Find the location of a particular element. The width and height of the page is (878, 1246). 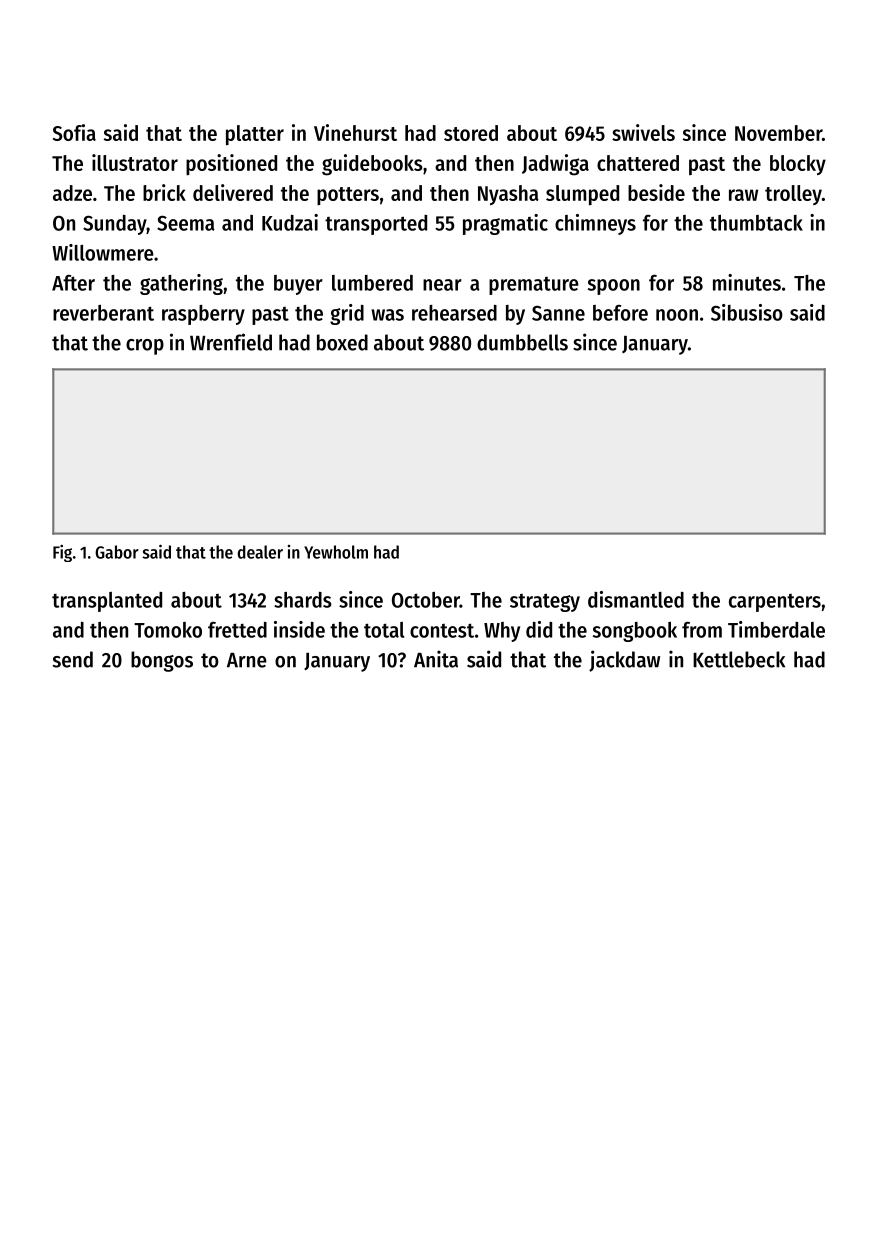

swivels is located at coordinates (643, 132).
